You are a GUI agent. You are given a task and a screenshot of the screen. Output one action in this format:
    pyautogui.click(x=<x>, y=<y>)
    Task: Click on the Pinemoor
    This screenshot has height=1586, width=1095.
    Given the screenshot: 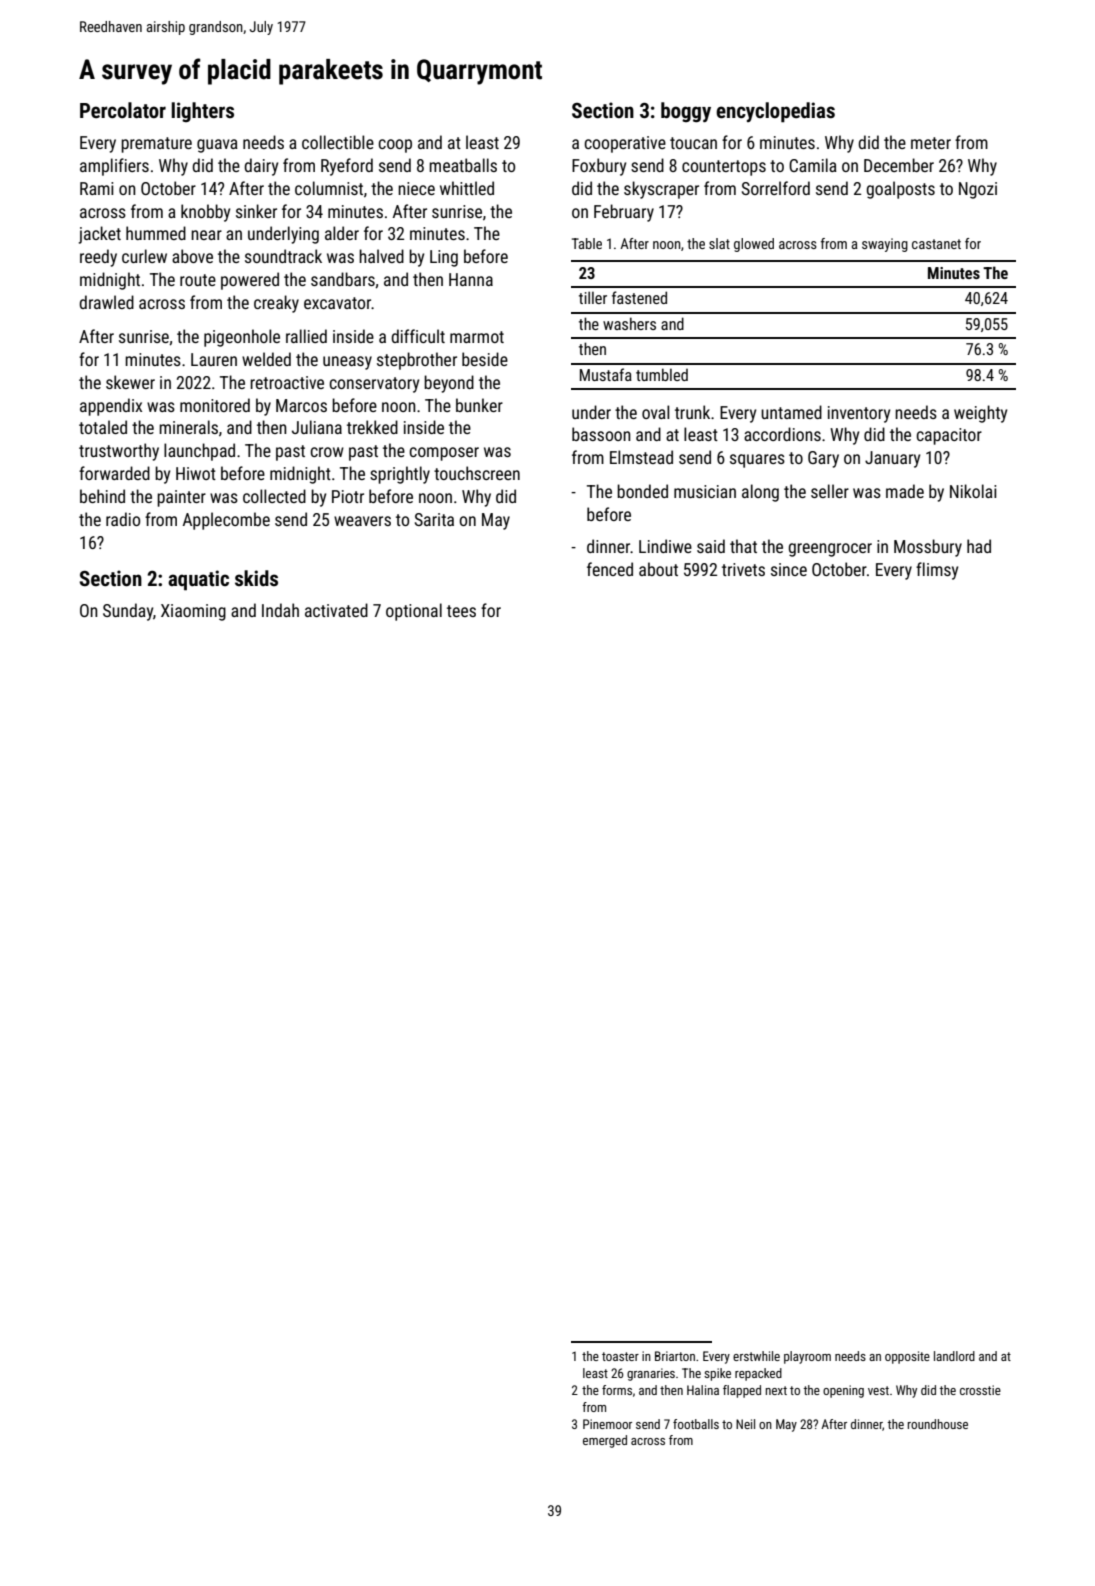 What is the action you would take?
    pyautogui.click(x=607, y=1424)
